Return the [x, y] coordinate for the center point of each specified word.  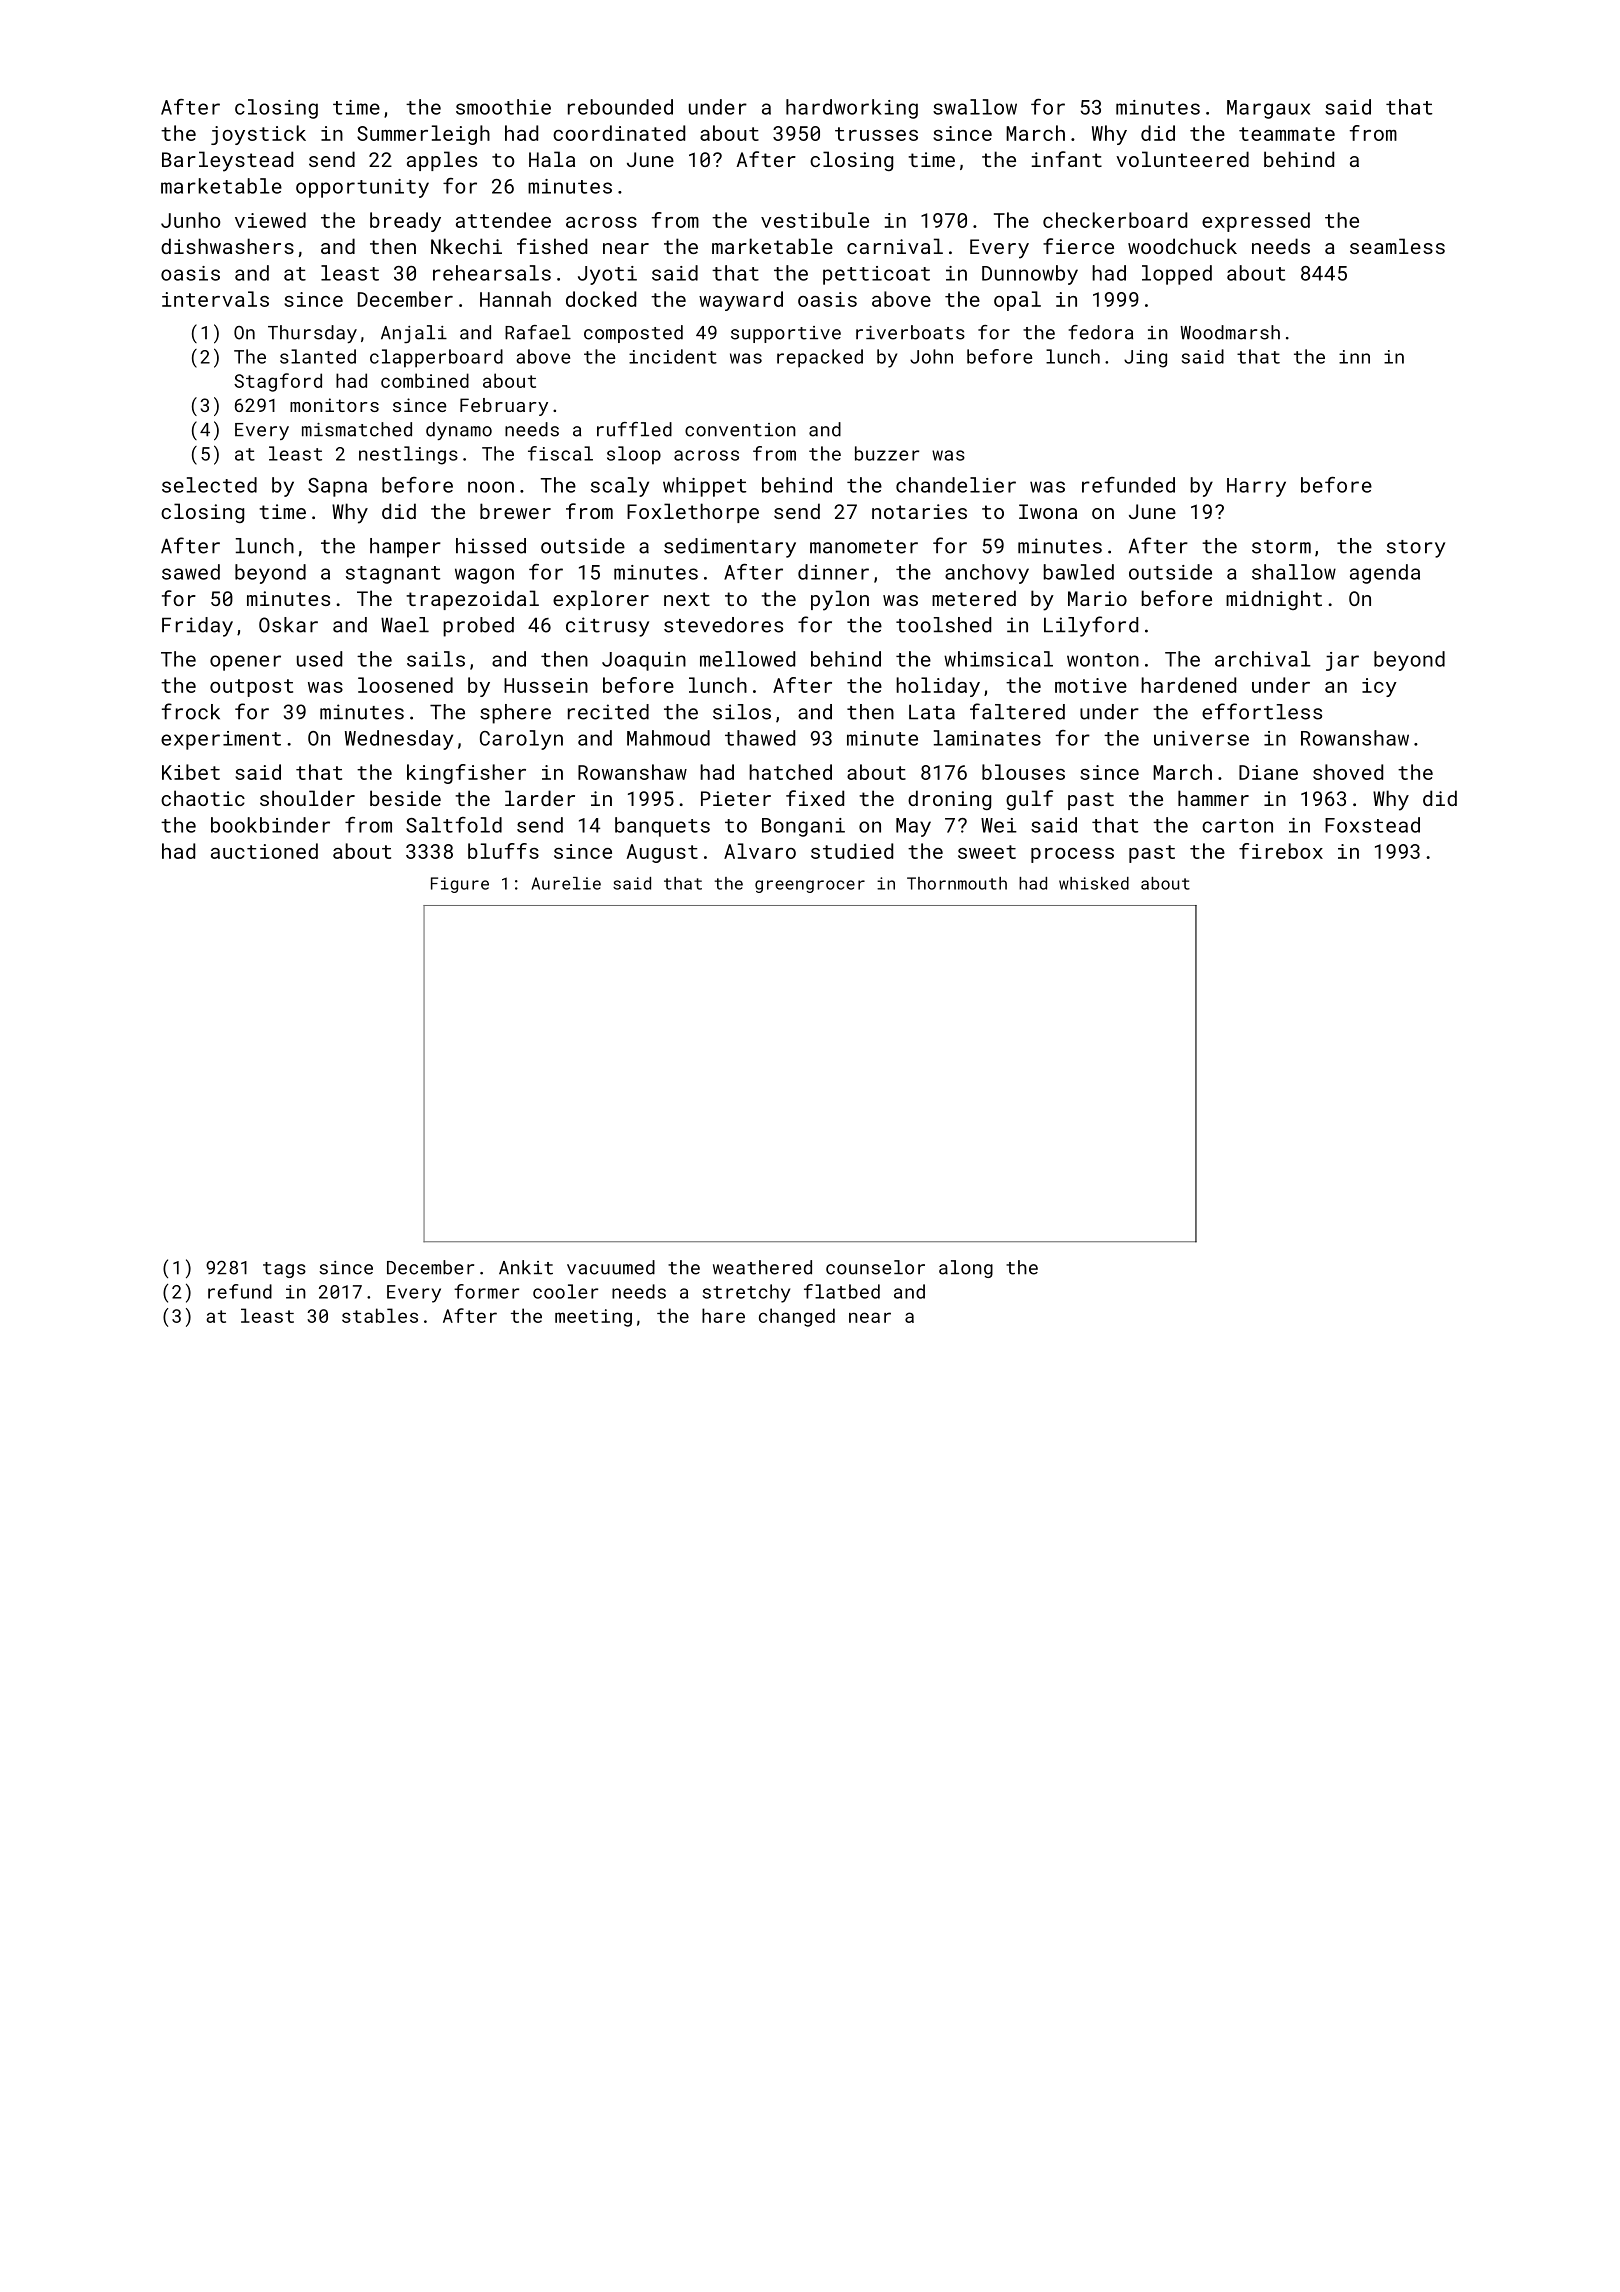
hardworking [852, 109]
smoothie [503, 107]
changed [797, 1317]
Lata [932, 712]
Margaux [1268, 109]
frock [191, 711]
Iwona [1048, 511]
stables [380, 1315]
